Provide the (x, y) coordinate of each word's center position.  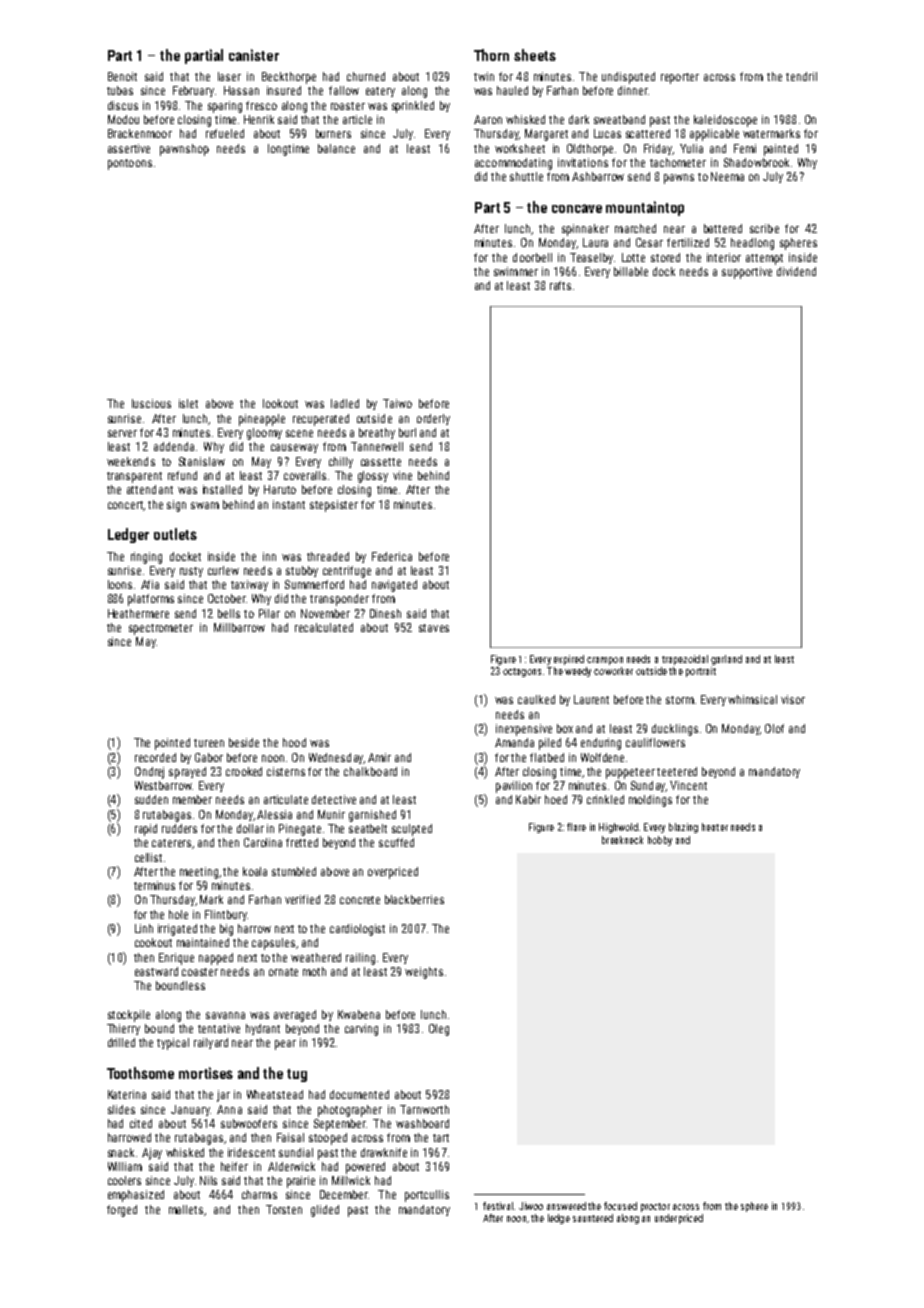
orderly (433, 419)
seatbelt (368, 828)
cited (141, 1123)
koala (255, 871)
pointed (172, 744)
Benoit (122, 76)
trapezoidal (685, 660)
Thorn (491, 55)
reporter (680, 78)
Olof (774, 728)
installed (222, 489)
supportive (747, 273)
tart (441, 1138)
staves (434, 628)
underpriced (679, 1219)
